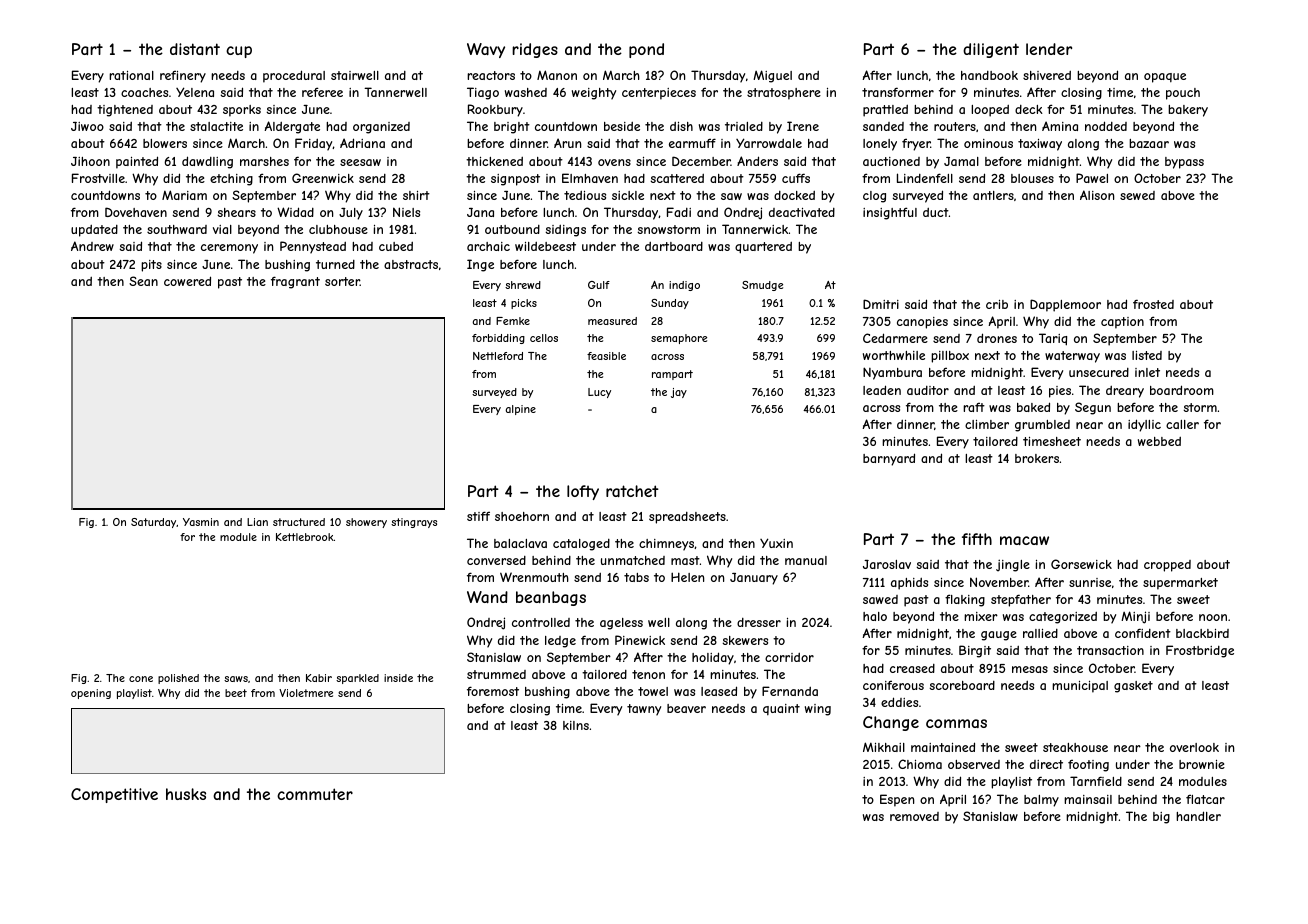 The width and height of the document is (1308, 924). What do you see at coordinates (1137, 195) in the document?
I see `sewed` at bounding box center [1137, 195].
